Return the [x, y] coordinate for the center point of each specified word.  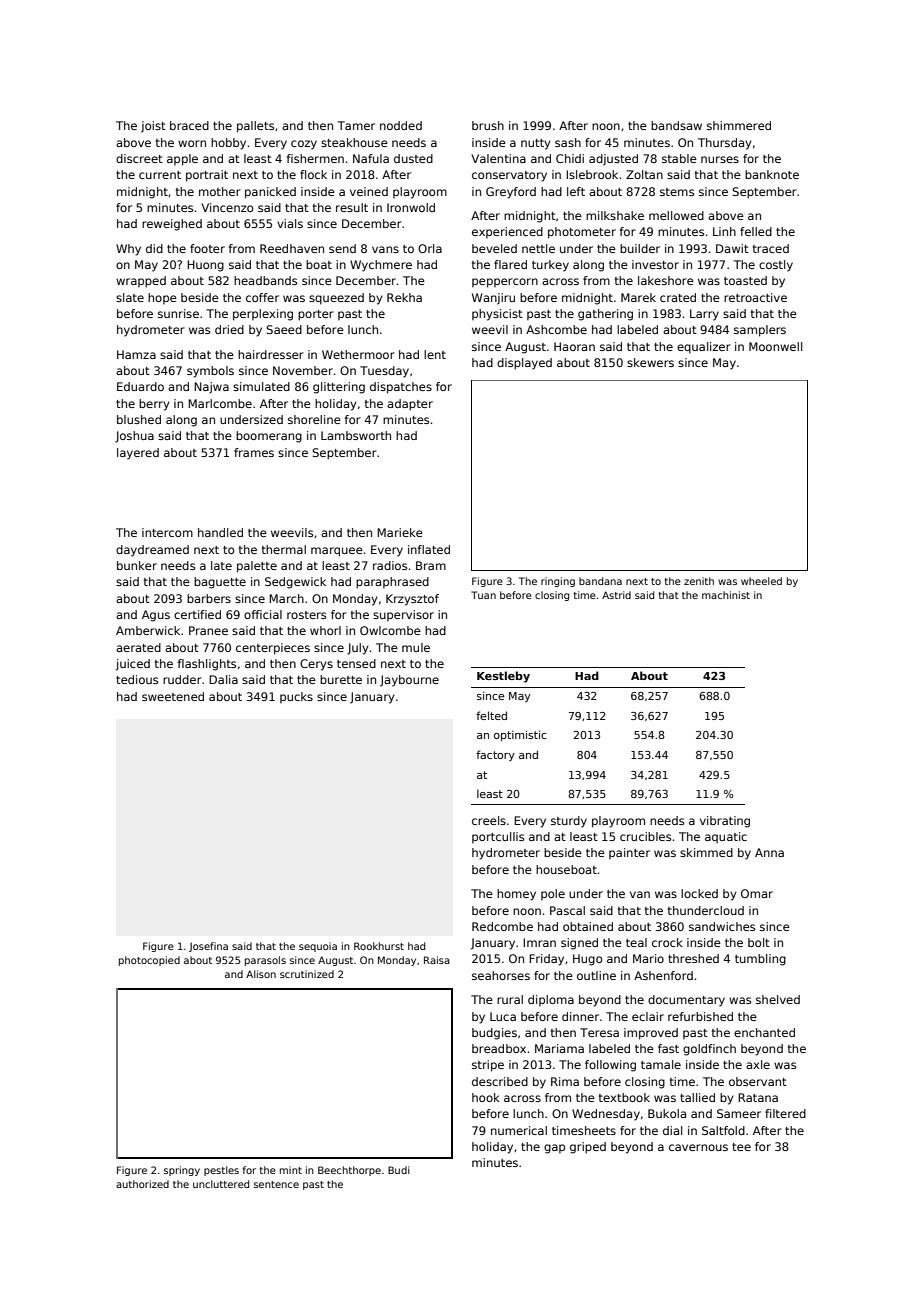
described [500, 1081]
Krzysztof [412, 600]
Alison [261, 974]
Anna [769, 852]
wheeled [761, 581]
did [154, 248]
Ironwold [411, 207]
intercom [167, 532]
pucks [296, 697]
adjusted [613, 160]
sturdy [569, 822]
